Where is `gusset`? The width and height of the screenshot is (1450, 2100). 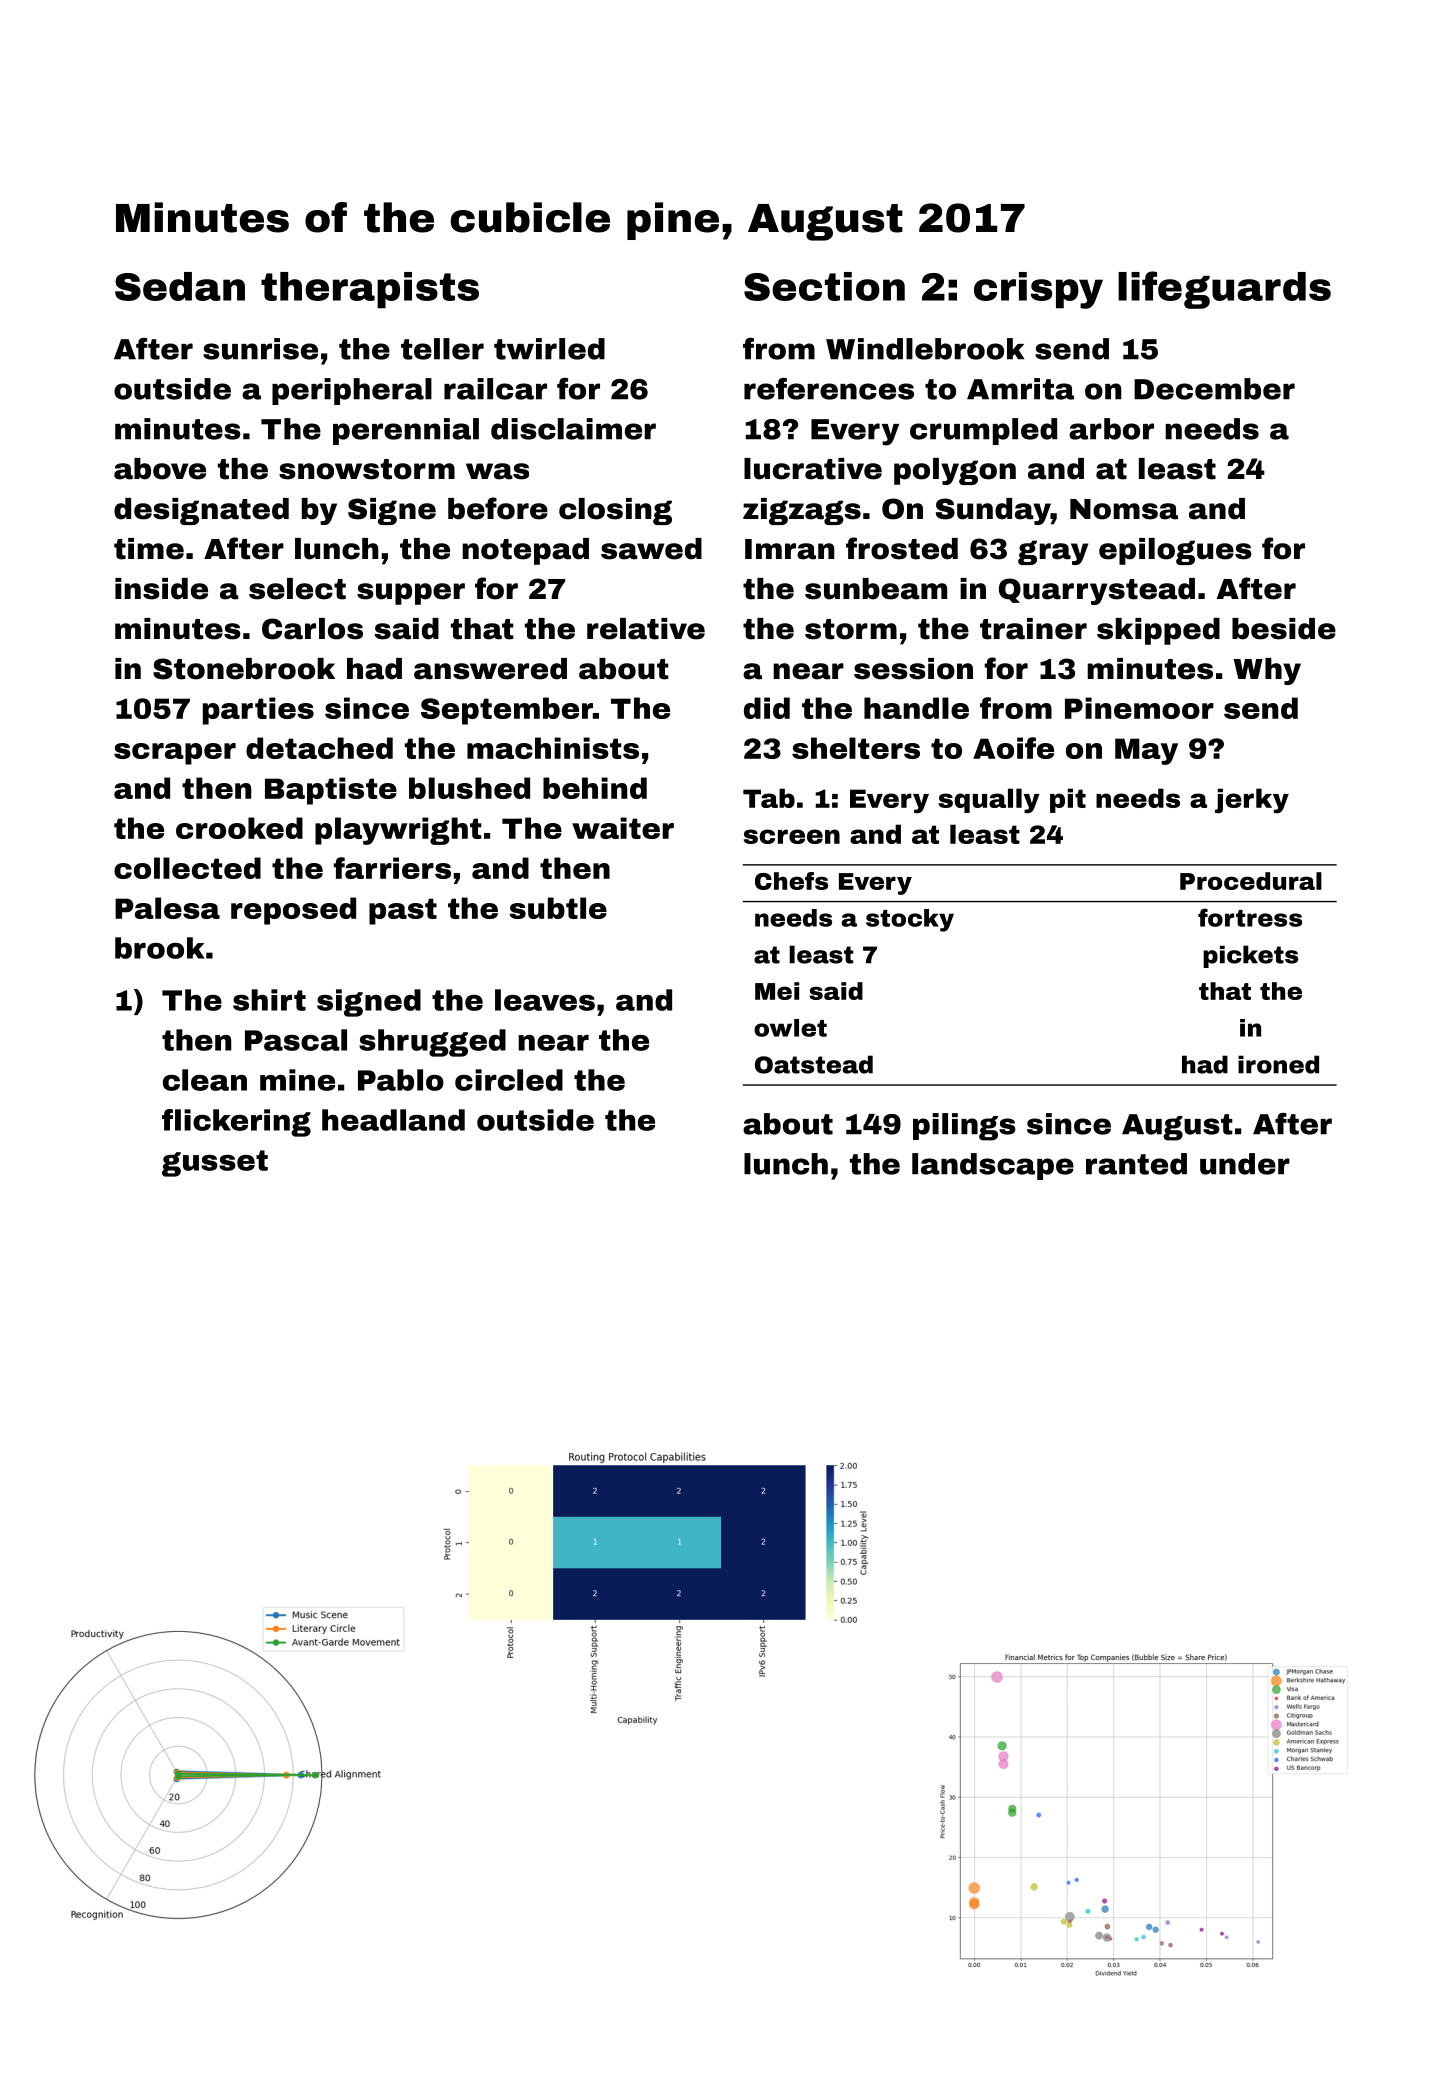
gusset is located at coordinates (215, 1163).
